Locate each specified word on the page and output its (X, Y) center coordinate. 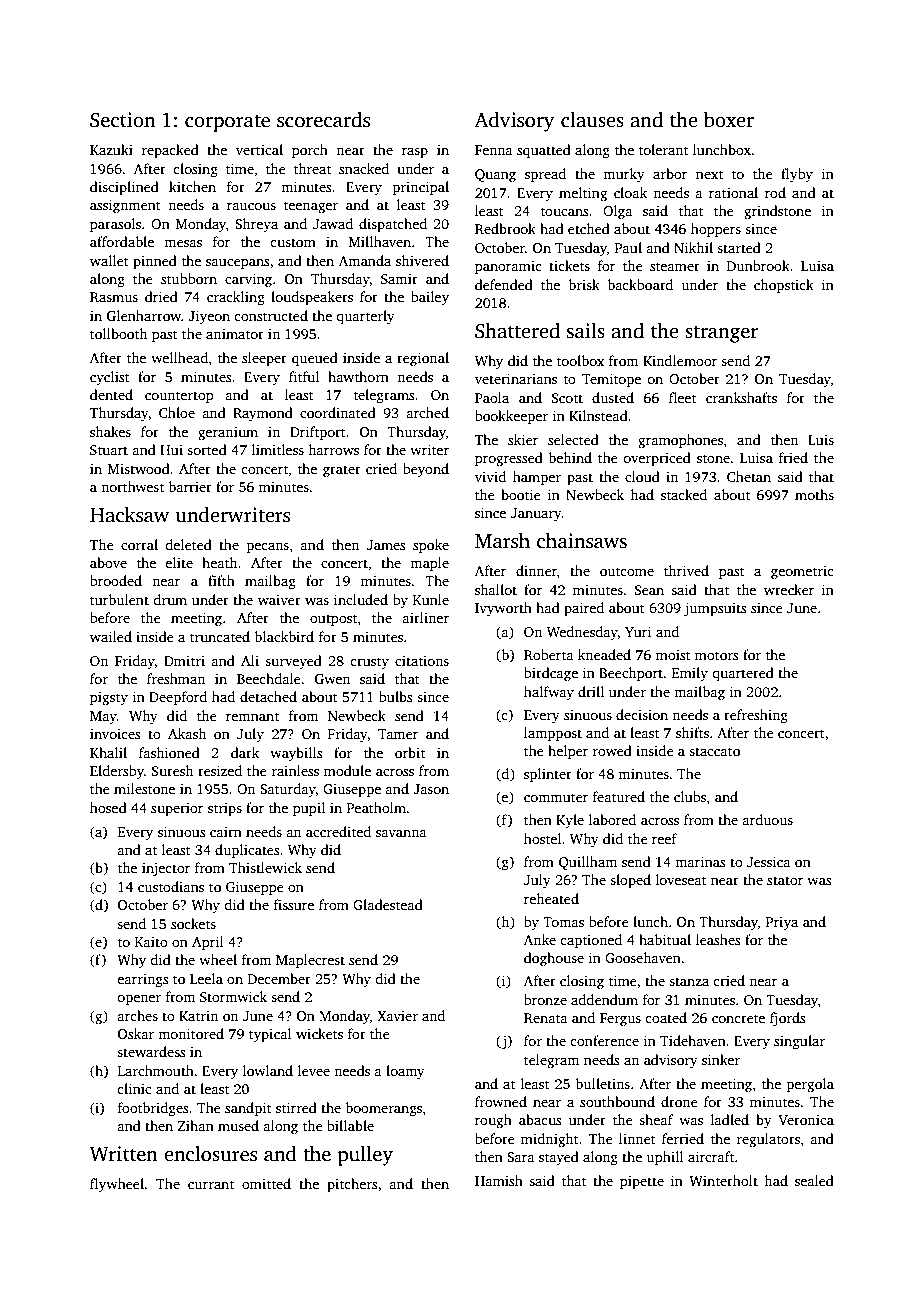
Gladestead (388, 904)
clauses (592, 120)
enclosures (210, 1154)
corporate (227, 123)
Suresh (172, 770)
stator (785, 880)
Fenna (494, 150)
